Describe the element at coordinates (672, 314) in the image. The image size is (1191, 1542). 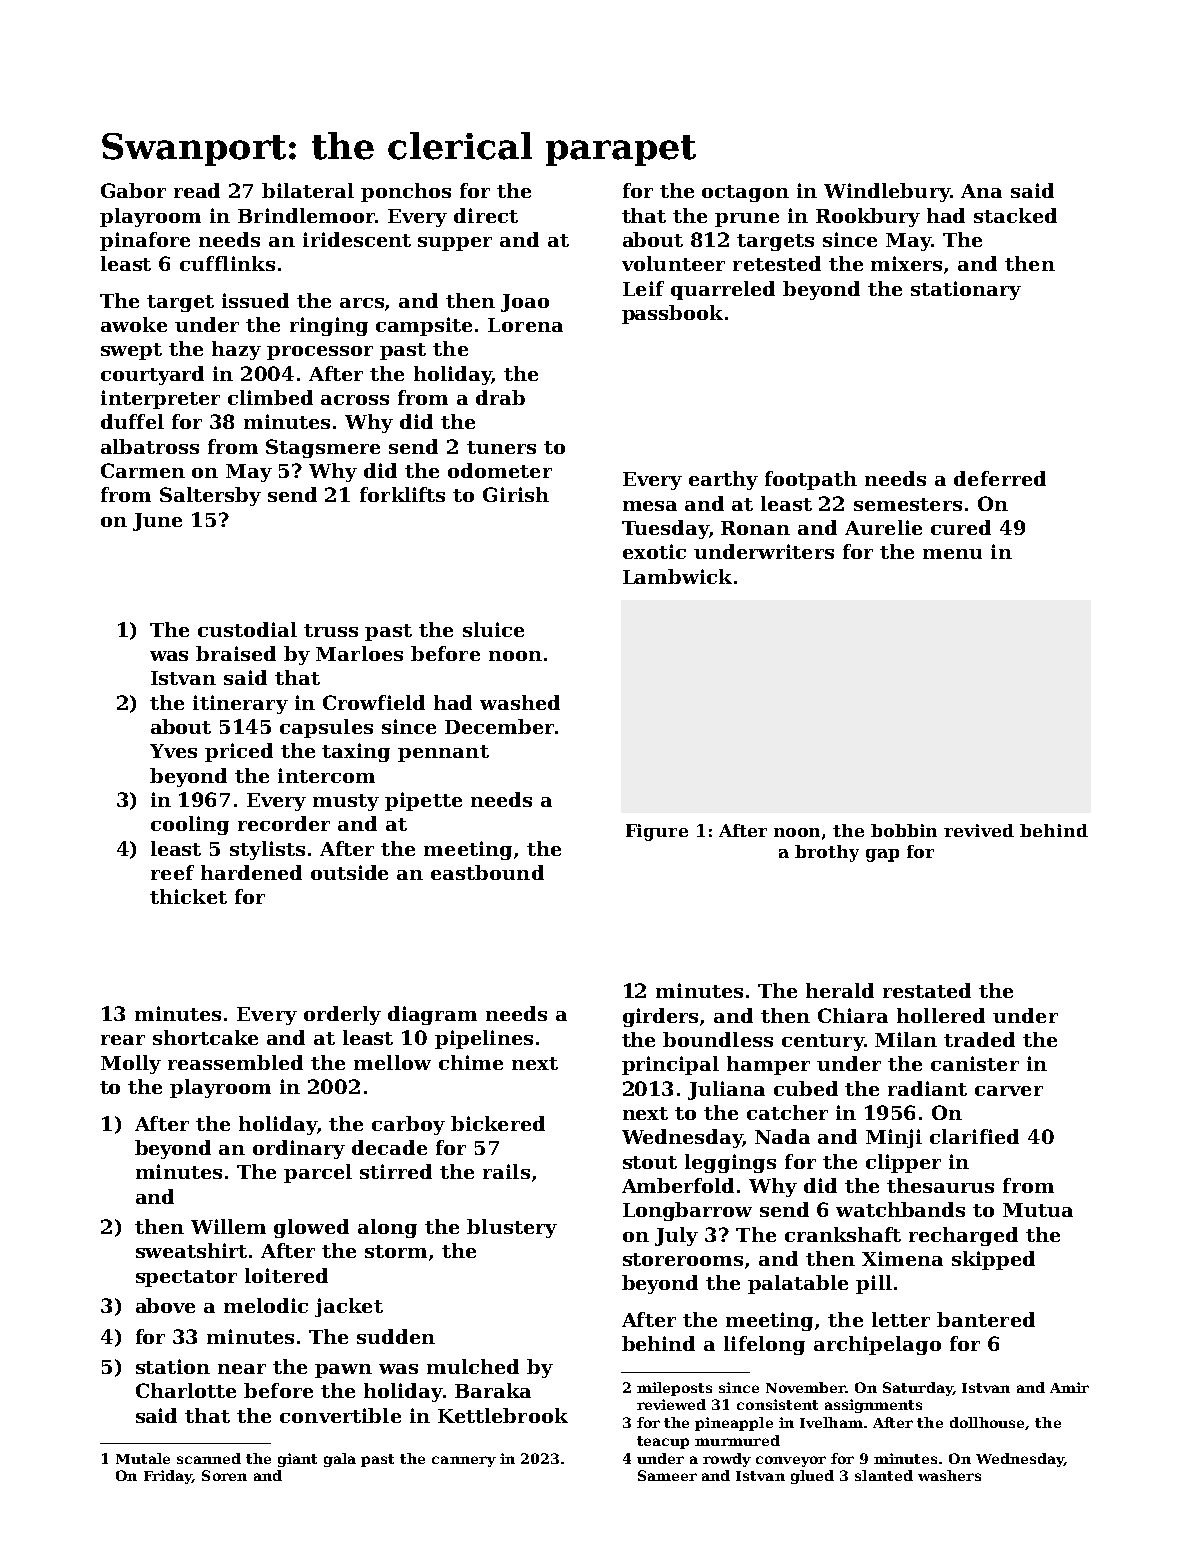
I see `passbook` at that location.
